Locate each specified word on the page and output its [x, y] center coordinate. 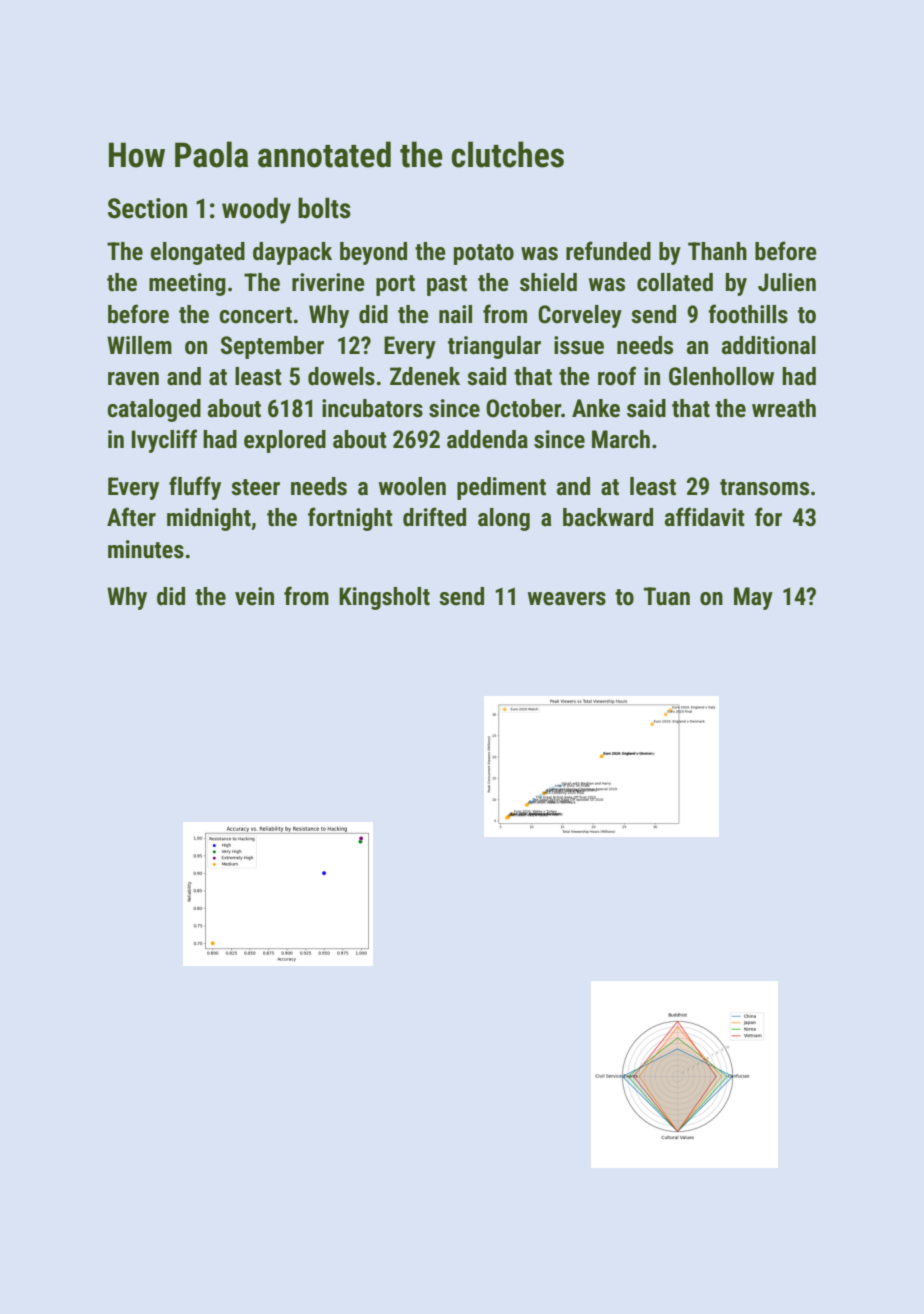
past [447, 285]
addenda [487, 439]
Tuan [667, 596]
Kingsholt [384, 598]
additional [769, 345]
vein [254, 596]
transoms [764, 487]
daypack [292, 253]
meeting [187, 284]
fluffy [195, 488]
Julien [787, 282]
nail [455, 314]
